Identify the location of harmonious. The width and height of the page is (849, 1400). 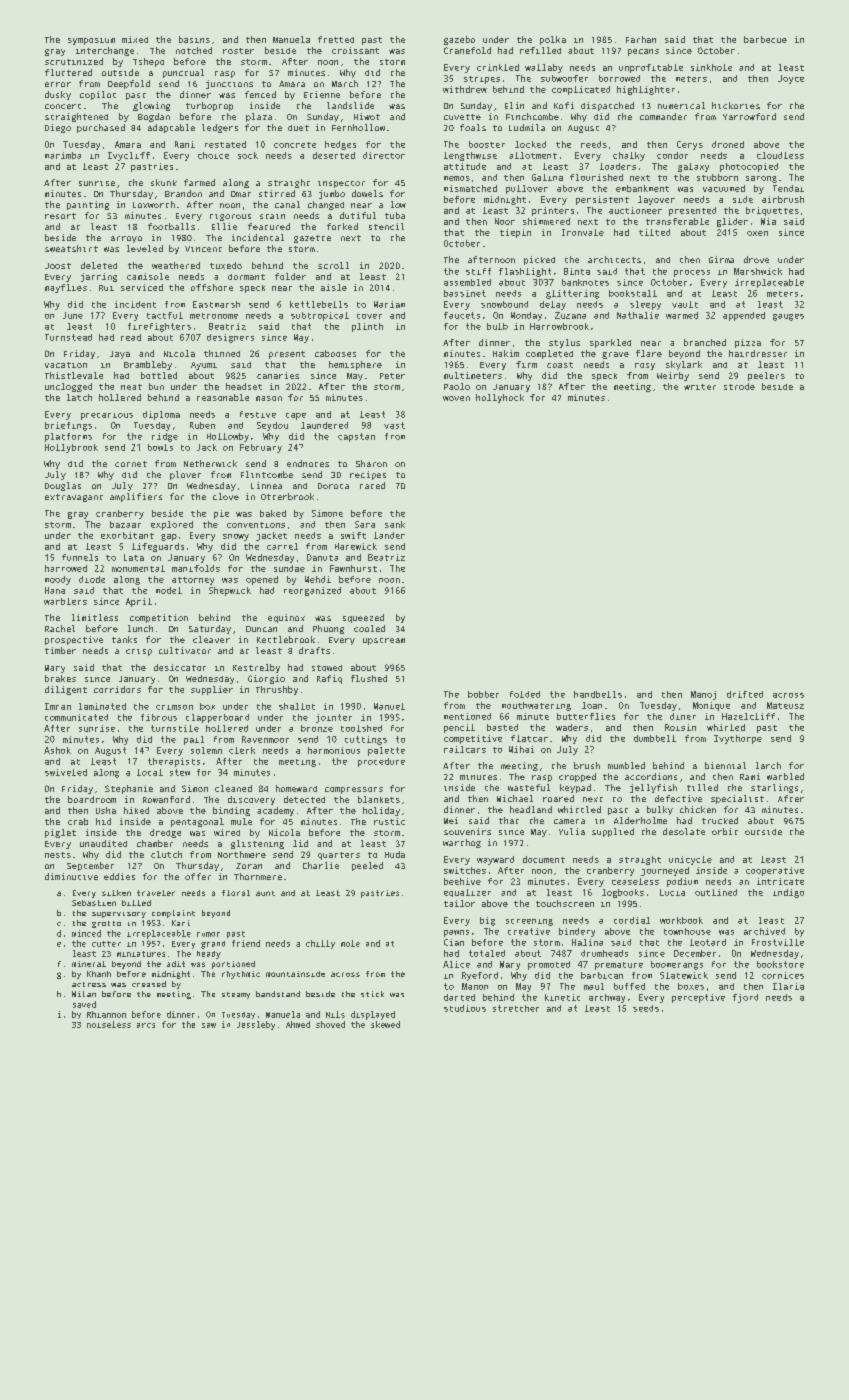
(334, 750).
